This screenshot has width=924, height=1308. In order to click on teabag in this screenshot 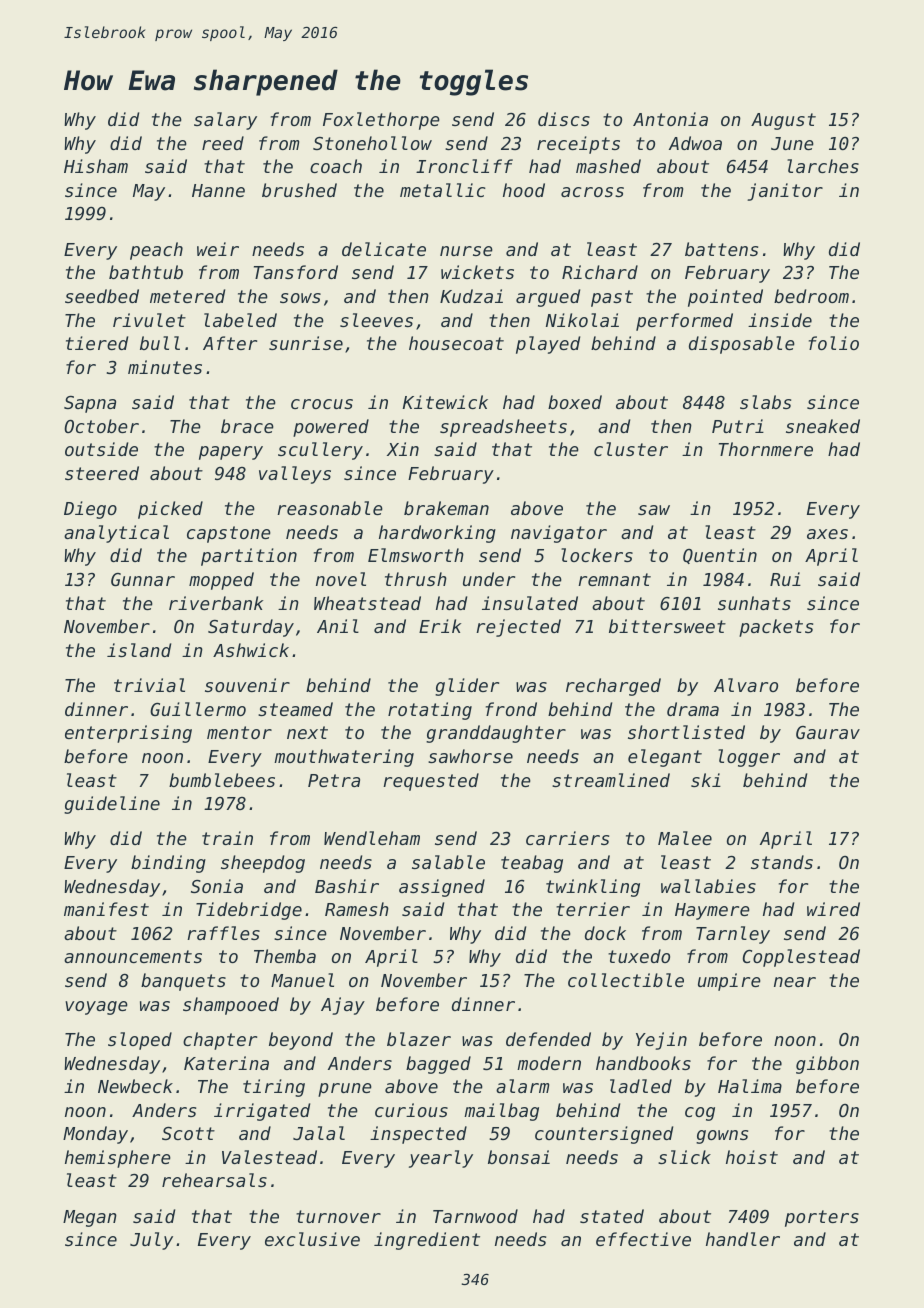, I will do `click(532, 864)`.
